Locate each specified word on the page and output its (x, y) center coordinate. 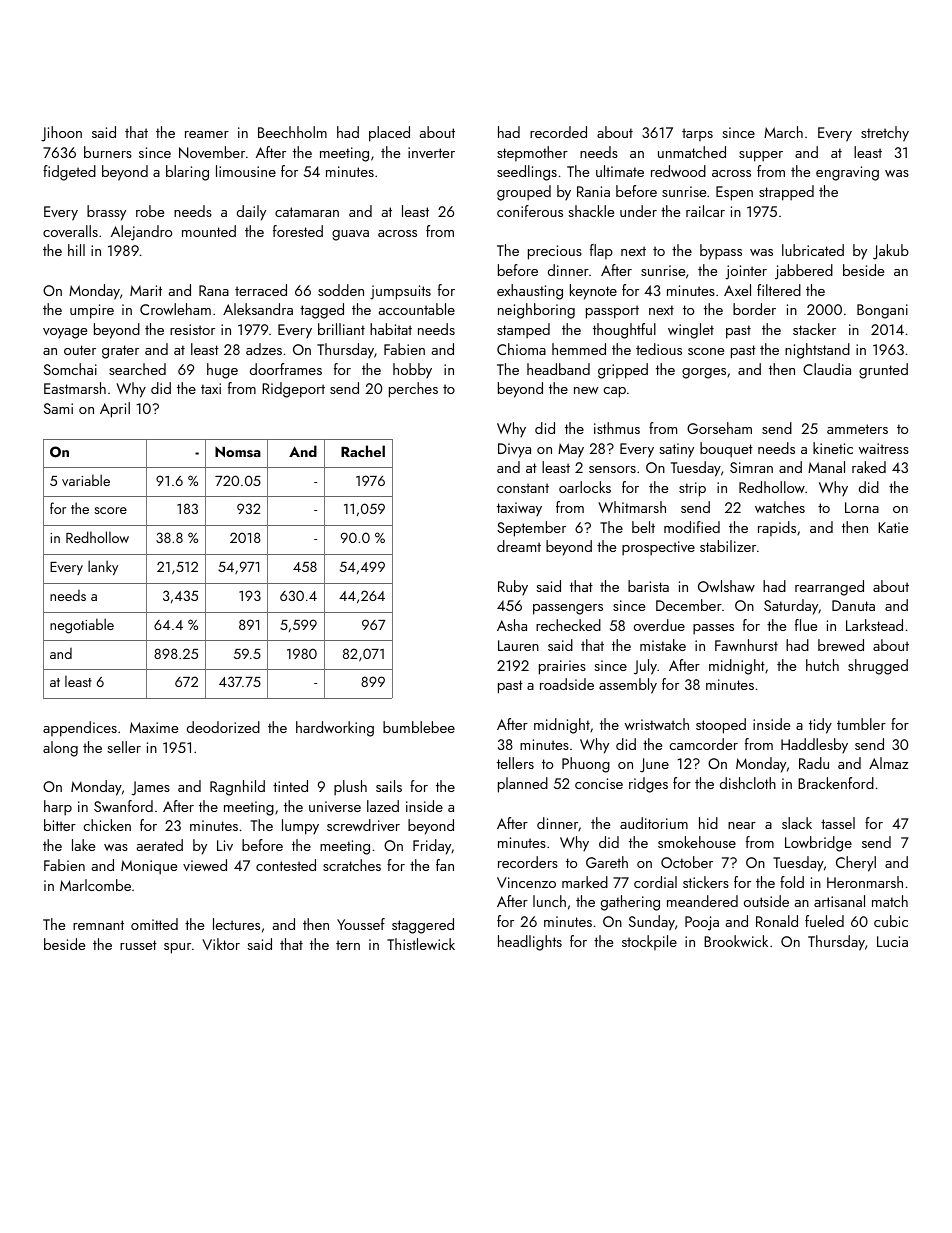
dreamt (519, 546)
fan (445, 865)
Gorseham (719, 428)
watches (780, 507)
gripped (623, 371)
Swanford (123, 806)
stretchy (885, 134)
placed (389, 134)
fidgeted (69, 173)
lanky (103, 567)
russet (138, 945)
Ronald (777, 921)
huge (222, 371)
